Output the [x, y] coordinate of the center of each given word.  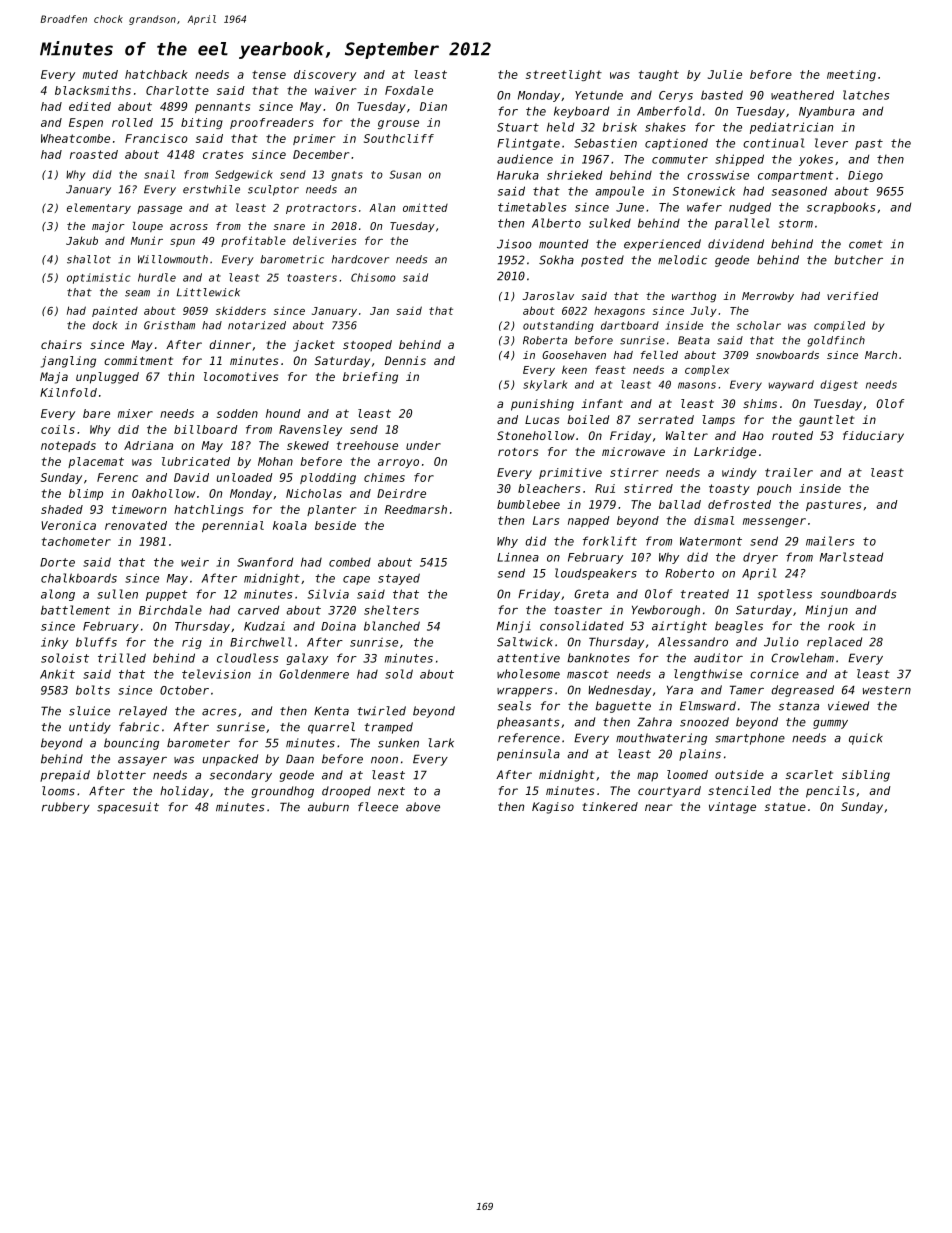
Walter [687, 435]
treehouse [367, 445]
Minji [514, 627]
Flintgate [528, 144]
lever [831, 143]
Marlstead [851, 557]
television [216, 674]
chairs [61, 344]
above [423, 807]
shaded [62, 509]
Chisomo [373, 277]
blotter [121, 775]
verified [852, 296]
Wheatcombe [75, 138]
